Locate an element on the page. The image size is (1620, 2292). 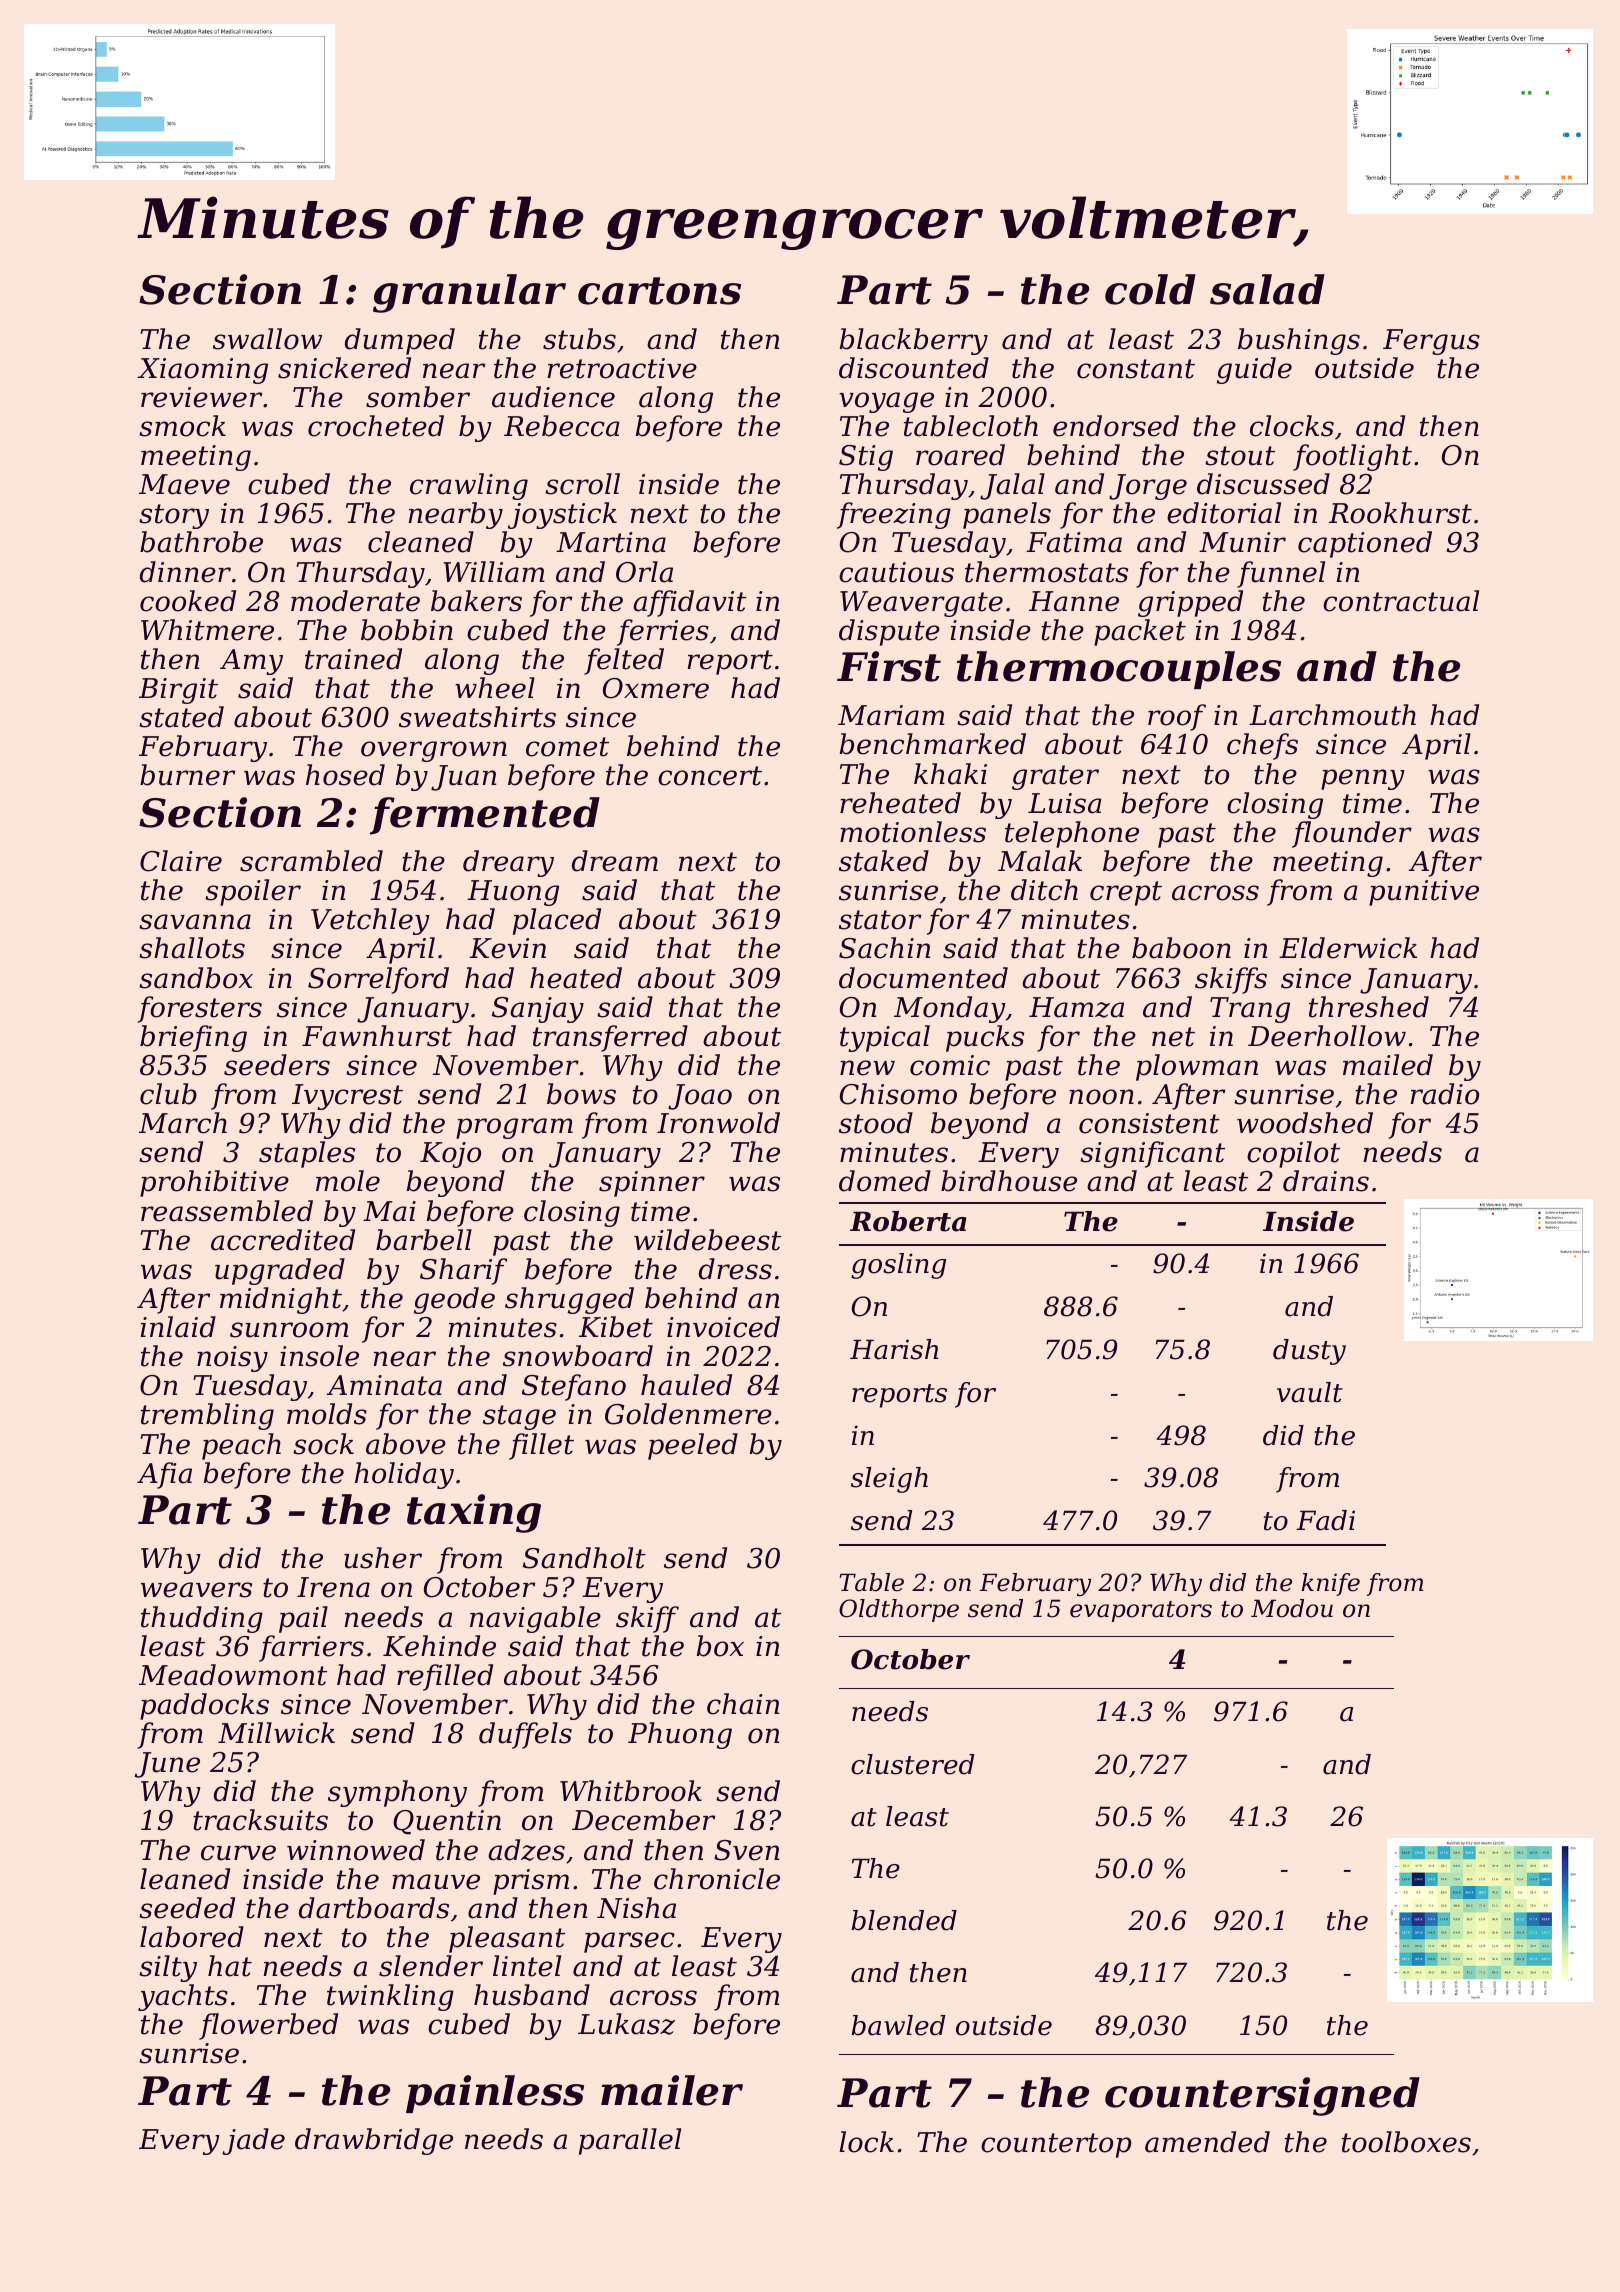
ferries is located at coordinates (663, 632).
